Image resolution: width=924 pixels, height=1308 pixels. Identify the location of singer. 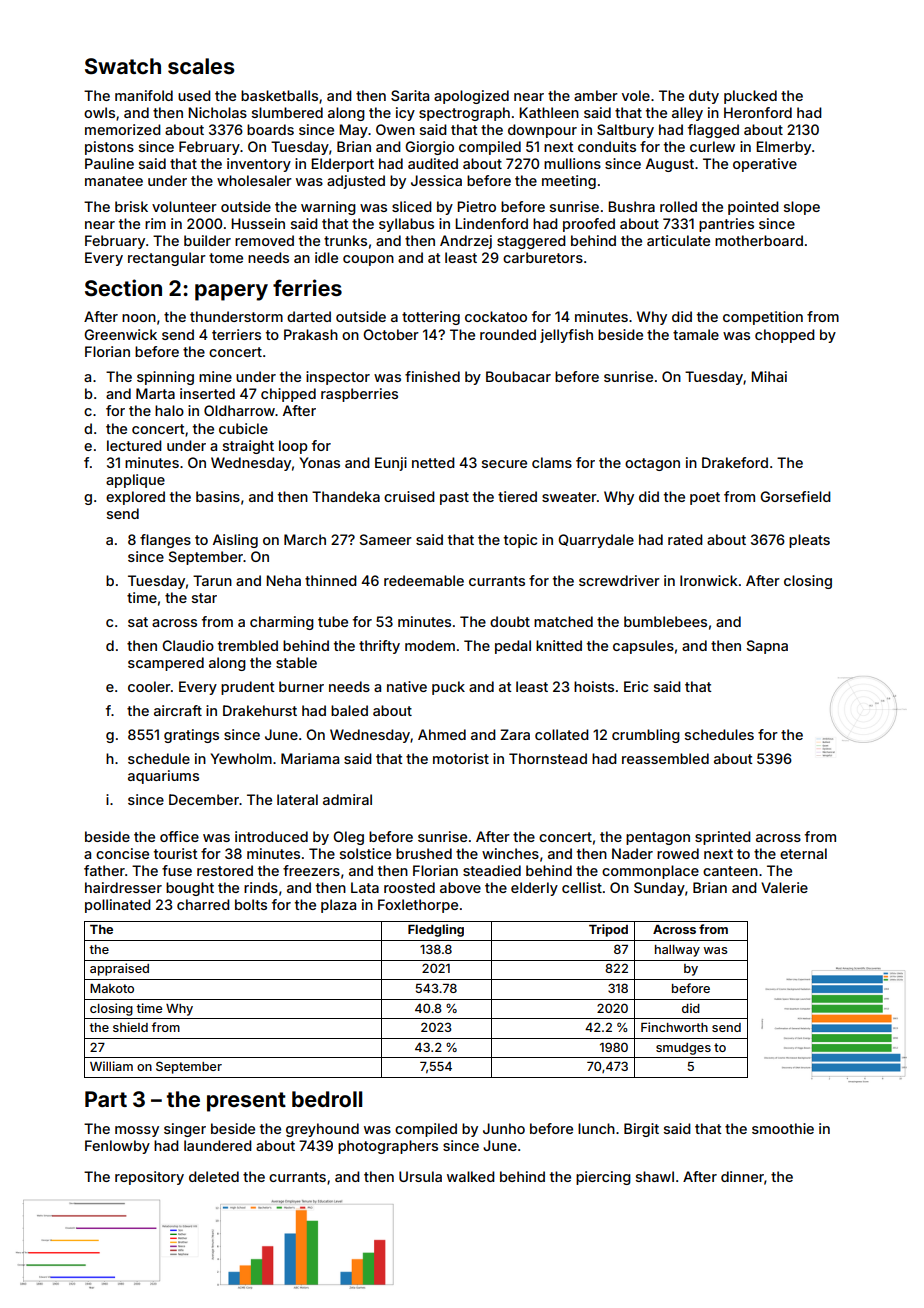
(185, 1130).
